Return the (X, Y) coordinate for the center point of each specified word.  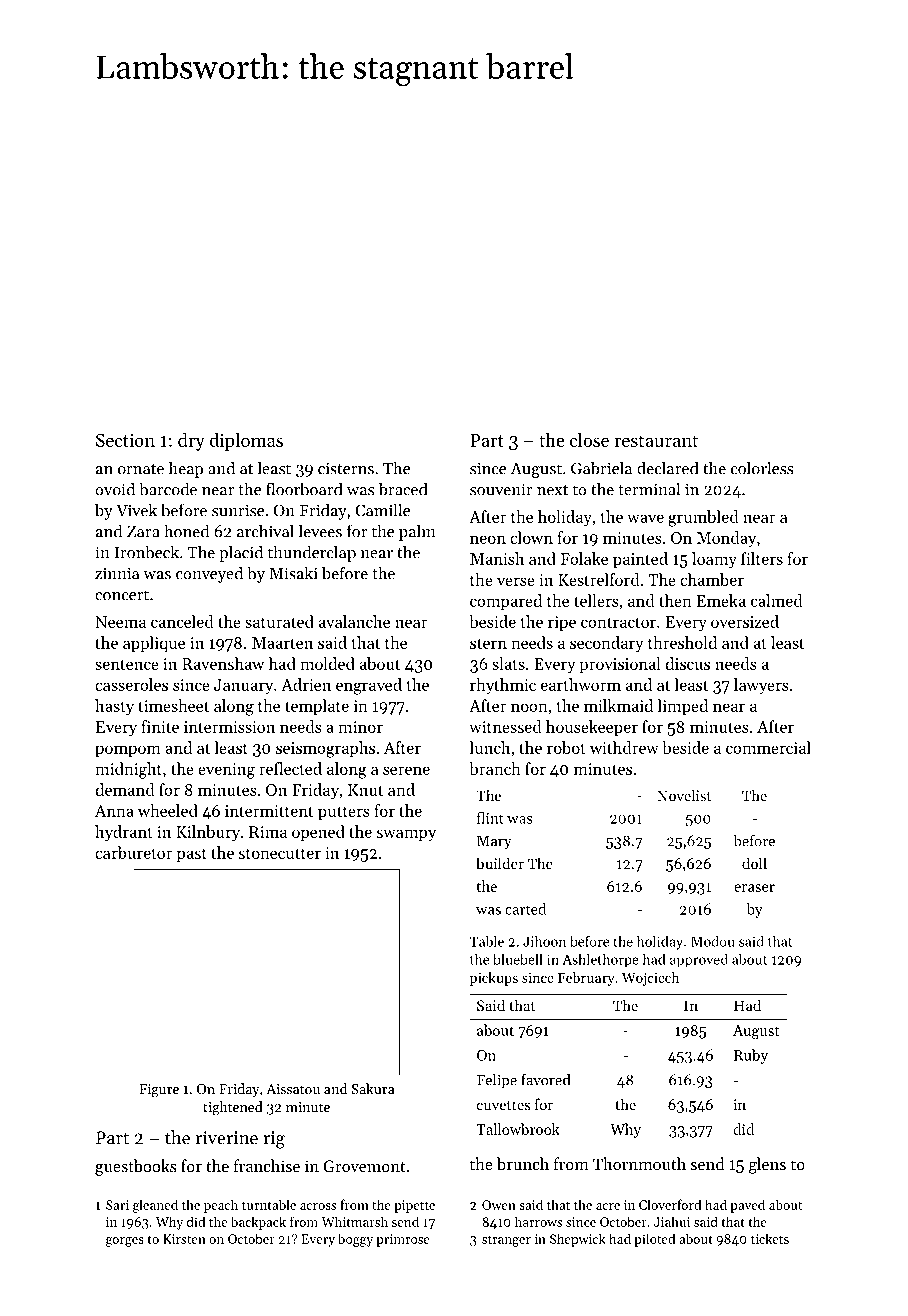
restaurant (656, 441)
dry (191, 442)
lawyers (761, 686)
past (192, 855)
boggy (355, 1240)
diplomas (246, 442)
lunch (490, 747)
